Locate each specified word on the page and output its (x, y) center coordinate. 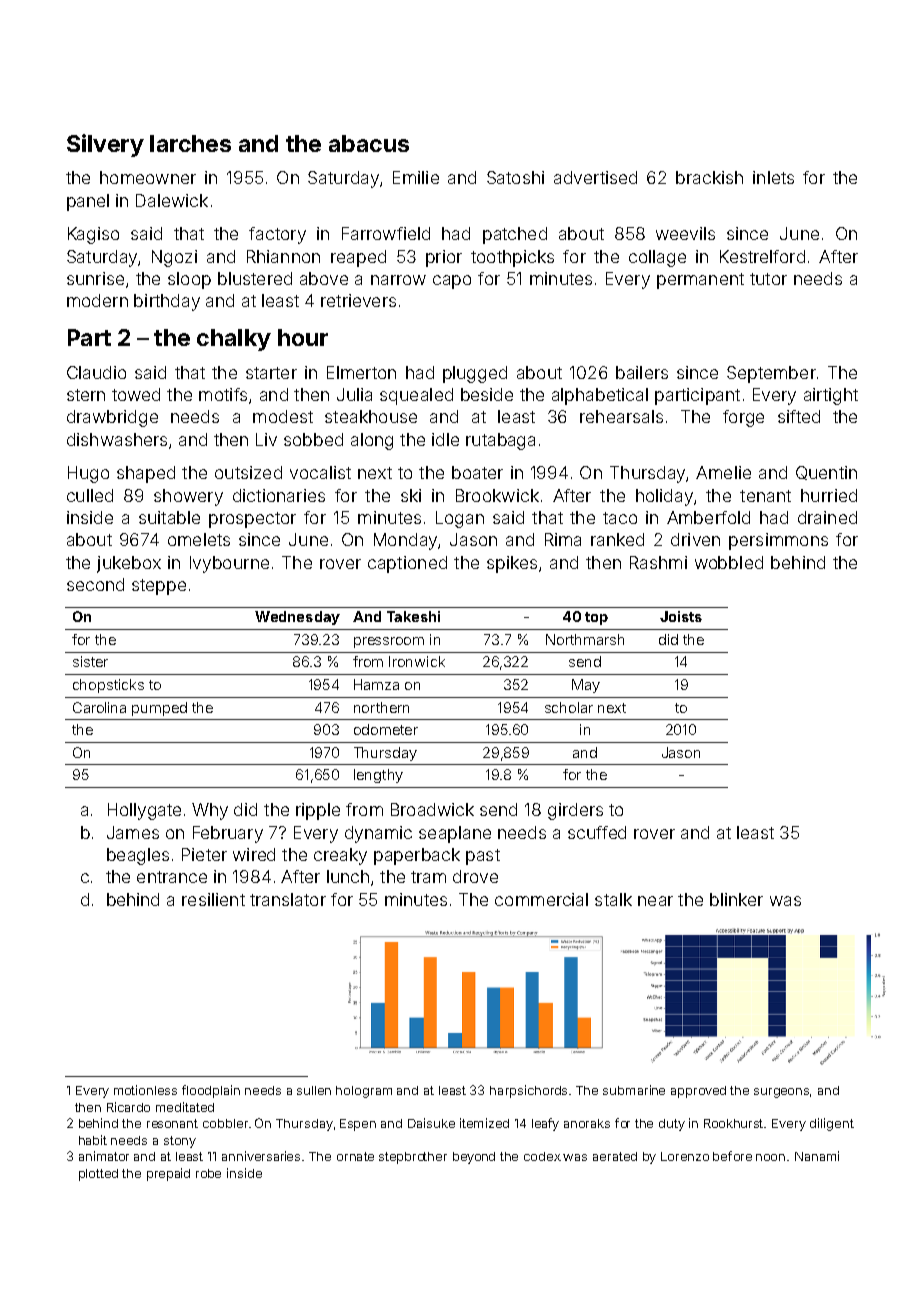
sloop (189, 280)
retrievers (358, 300)
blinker (736, 899)
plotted (98, 1175)
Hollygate (144, 811)
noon (770, 1157)
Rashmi (658, 562)
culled (90, 495)
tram (428, 877)
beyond (474, 1158)
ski (411, 495)
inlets (773, 177)
